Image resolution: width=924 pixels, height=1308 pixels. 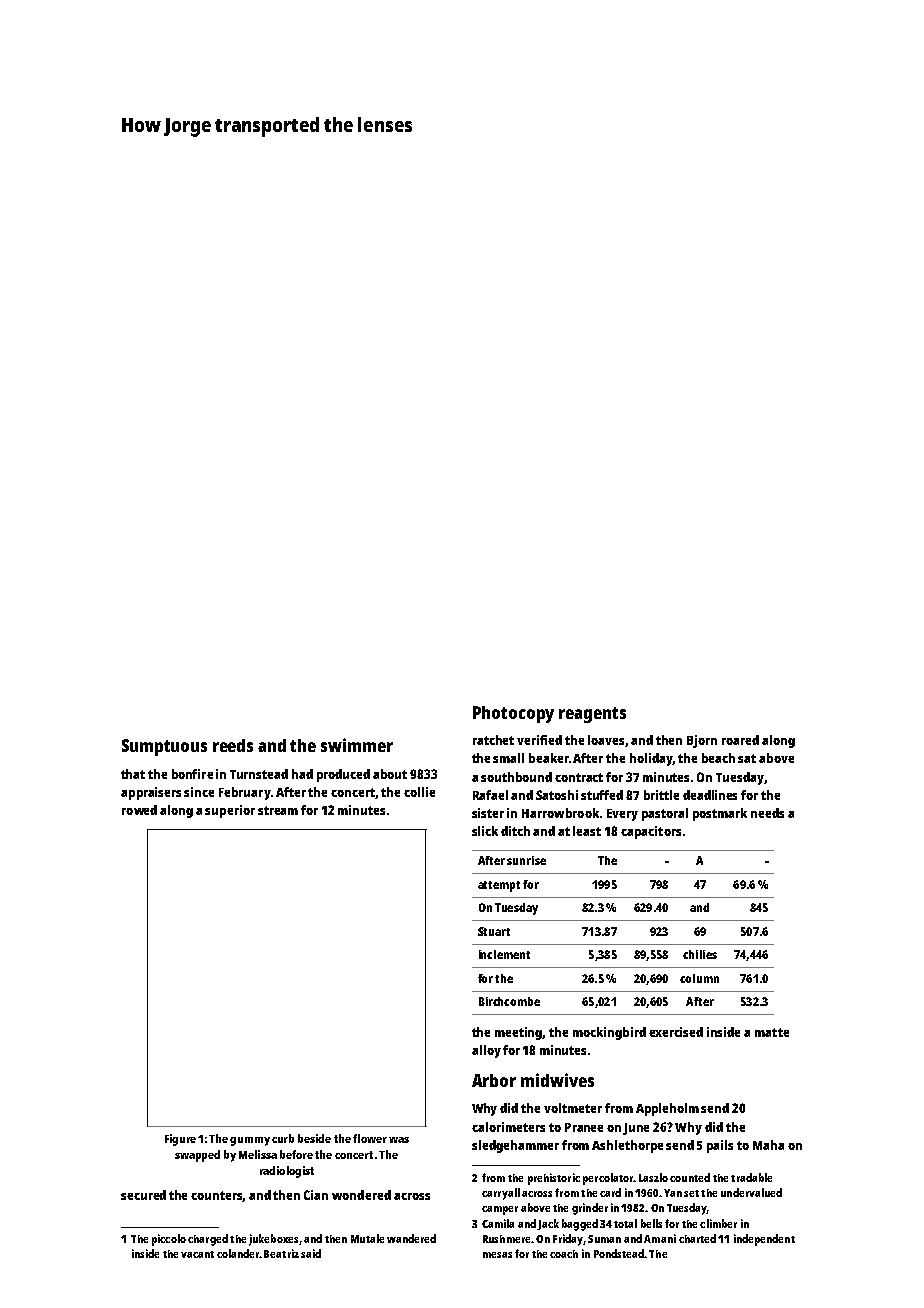 I want to click on column, so click(x=699, y=978).
